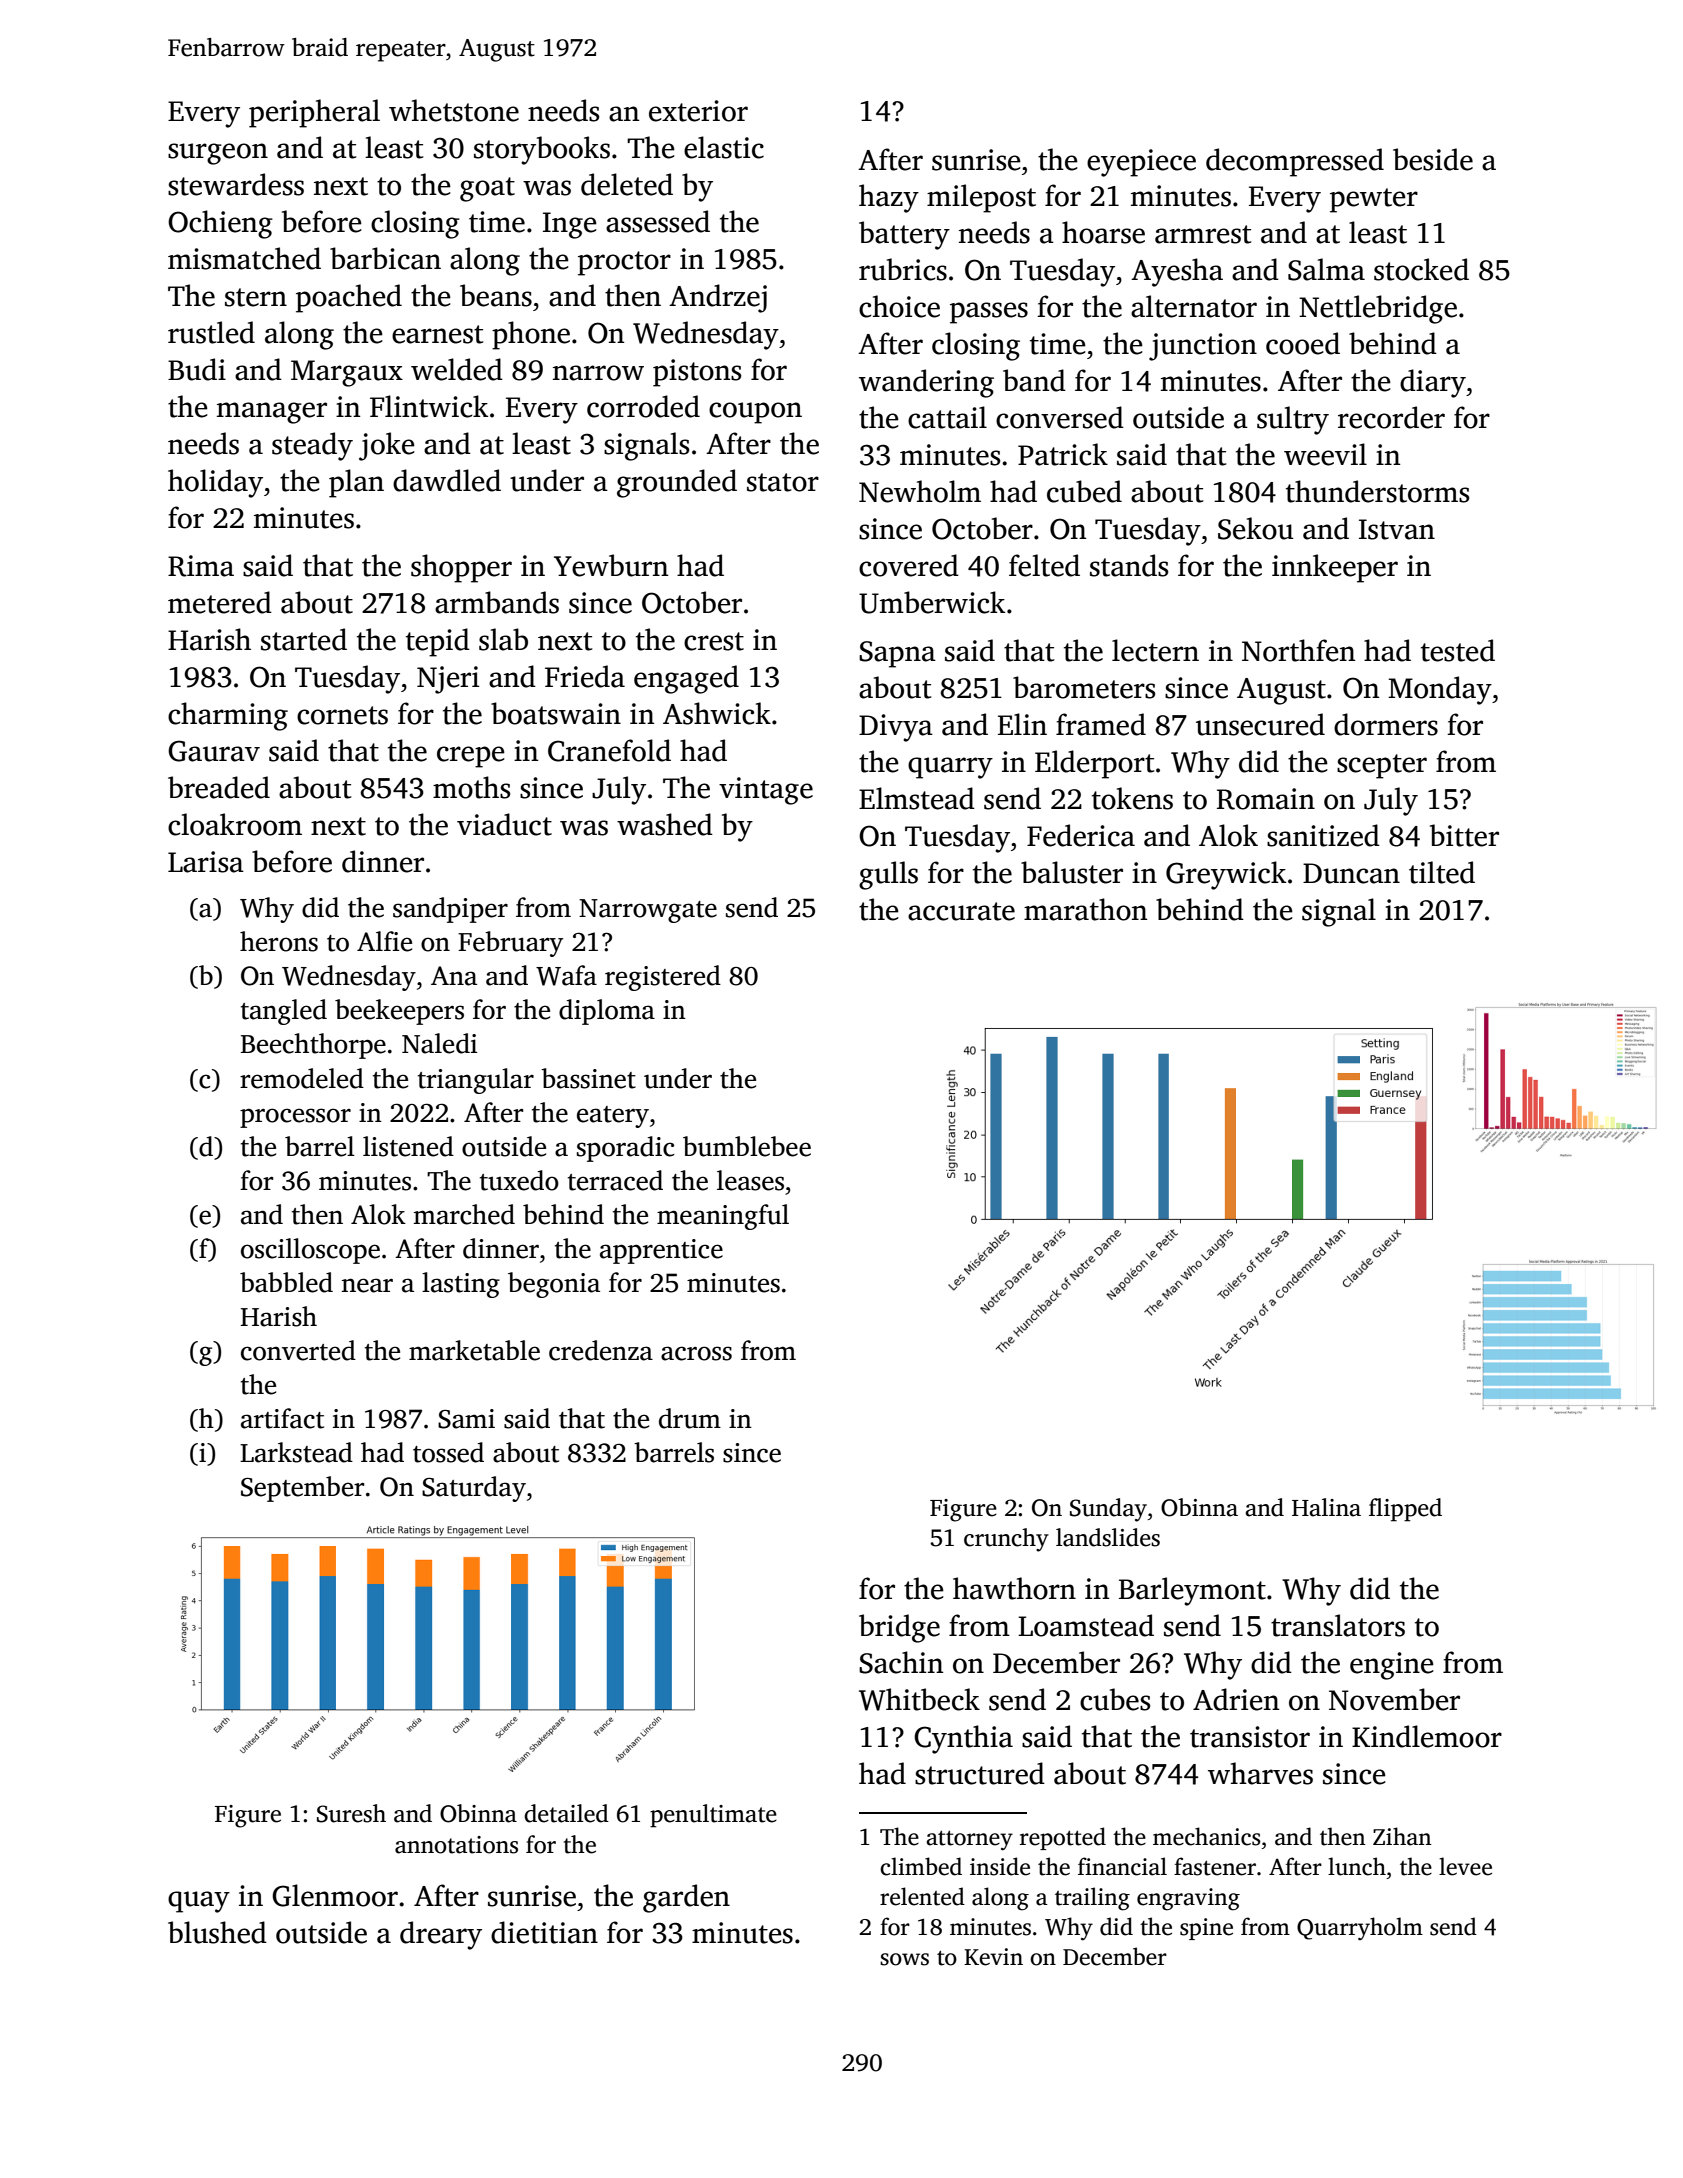 The image size is (1683, 2178). Describe the element at coordinates (904, 1959) in the document. I see `sows` at that location.
